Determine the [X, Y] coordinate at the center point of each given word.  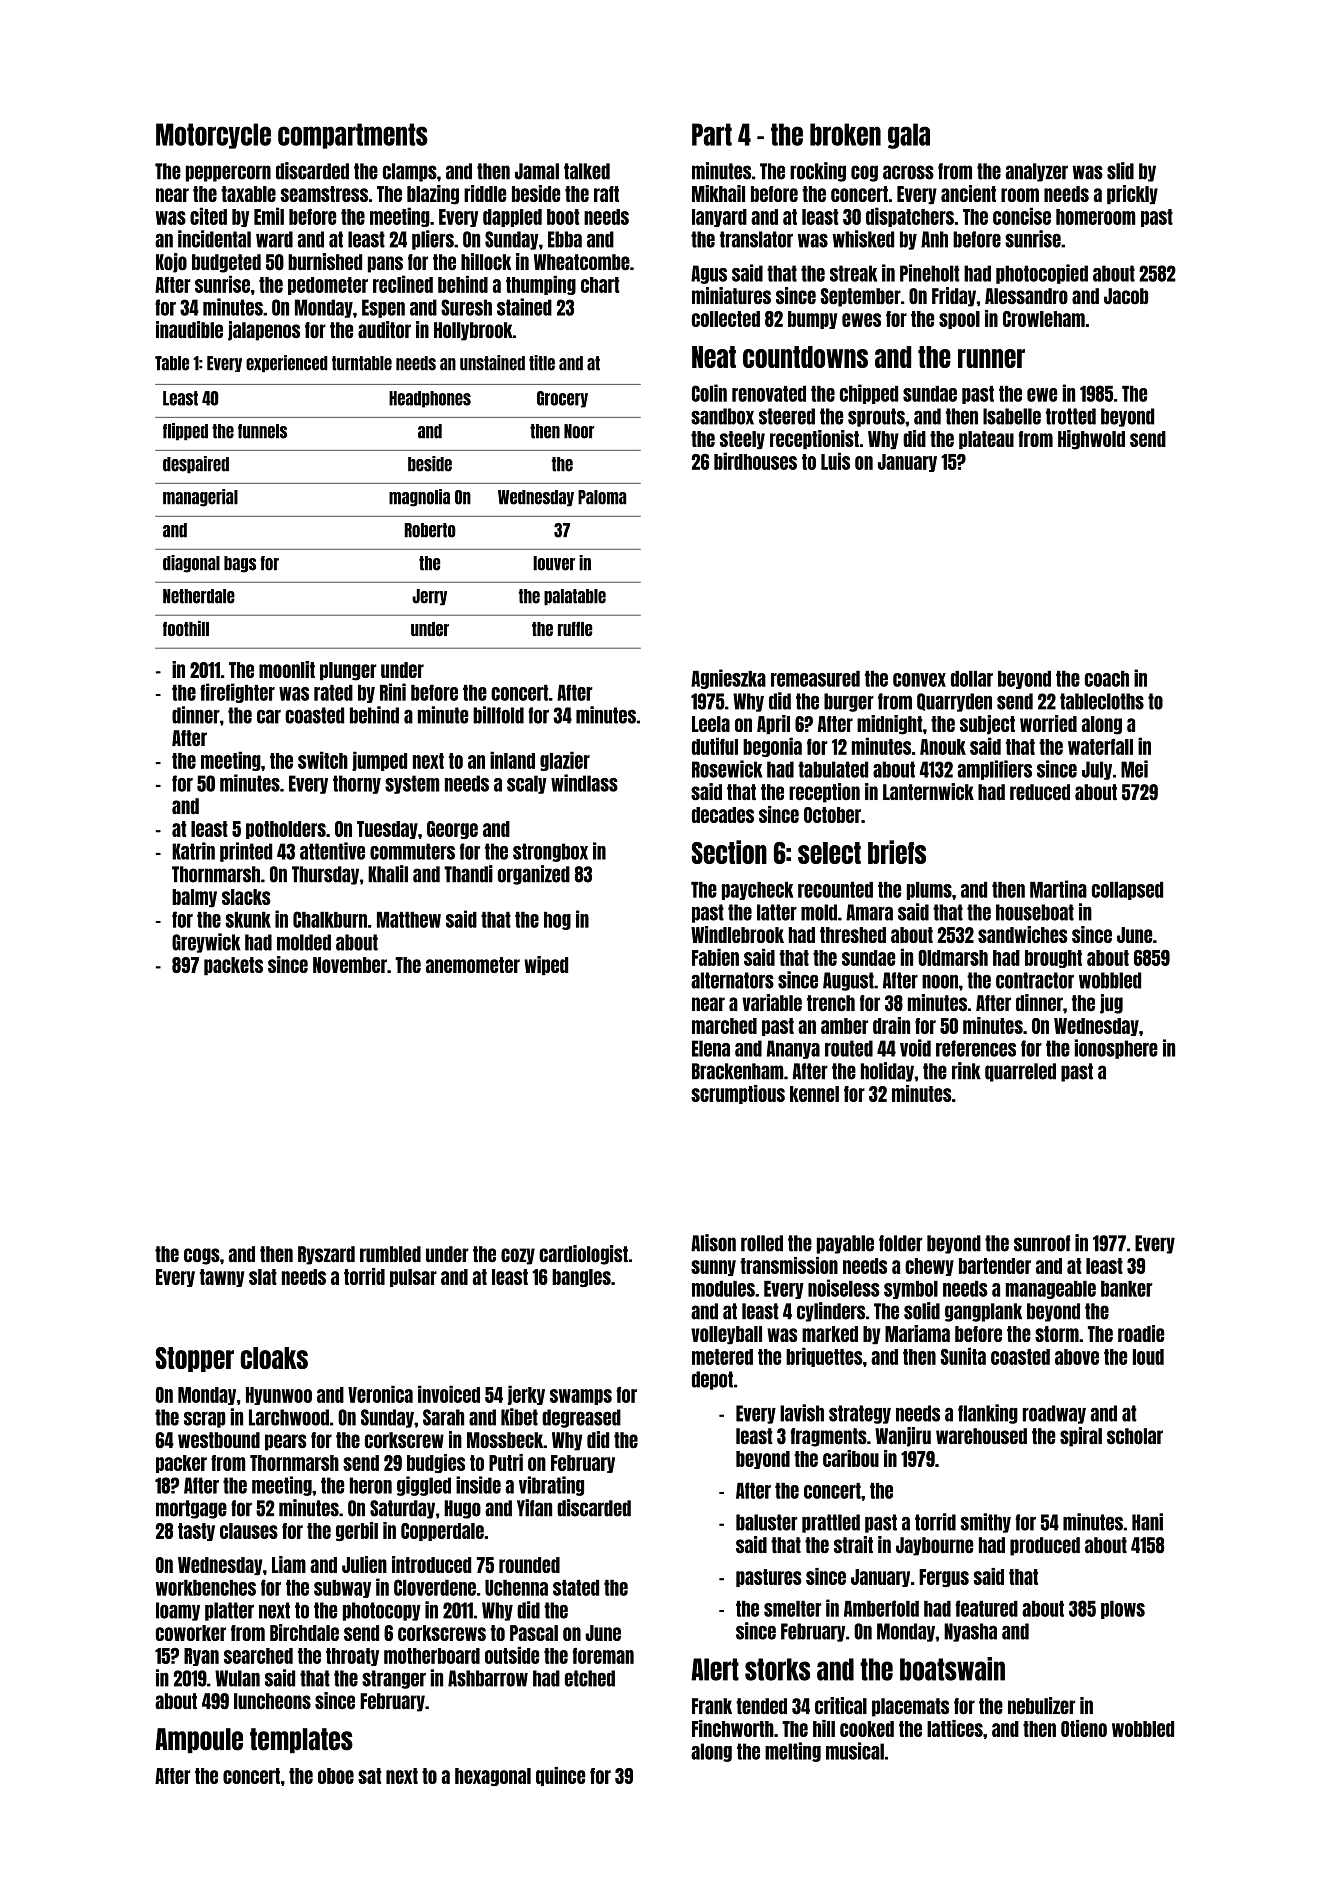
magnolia [419, 498]
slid [1120, 171]
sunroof [1042, 1243]
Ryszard [326, 1255]
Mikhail [718, 193]
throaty [352, 1657]
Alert [715, 1669]
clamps [410, 172]
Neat [714, 357]
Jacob [1126, 296]
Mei [1134, 769]
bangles [581, 1278]
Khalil [388, 874]
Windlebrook [737, 934]
